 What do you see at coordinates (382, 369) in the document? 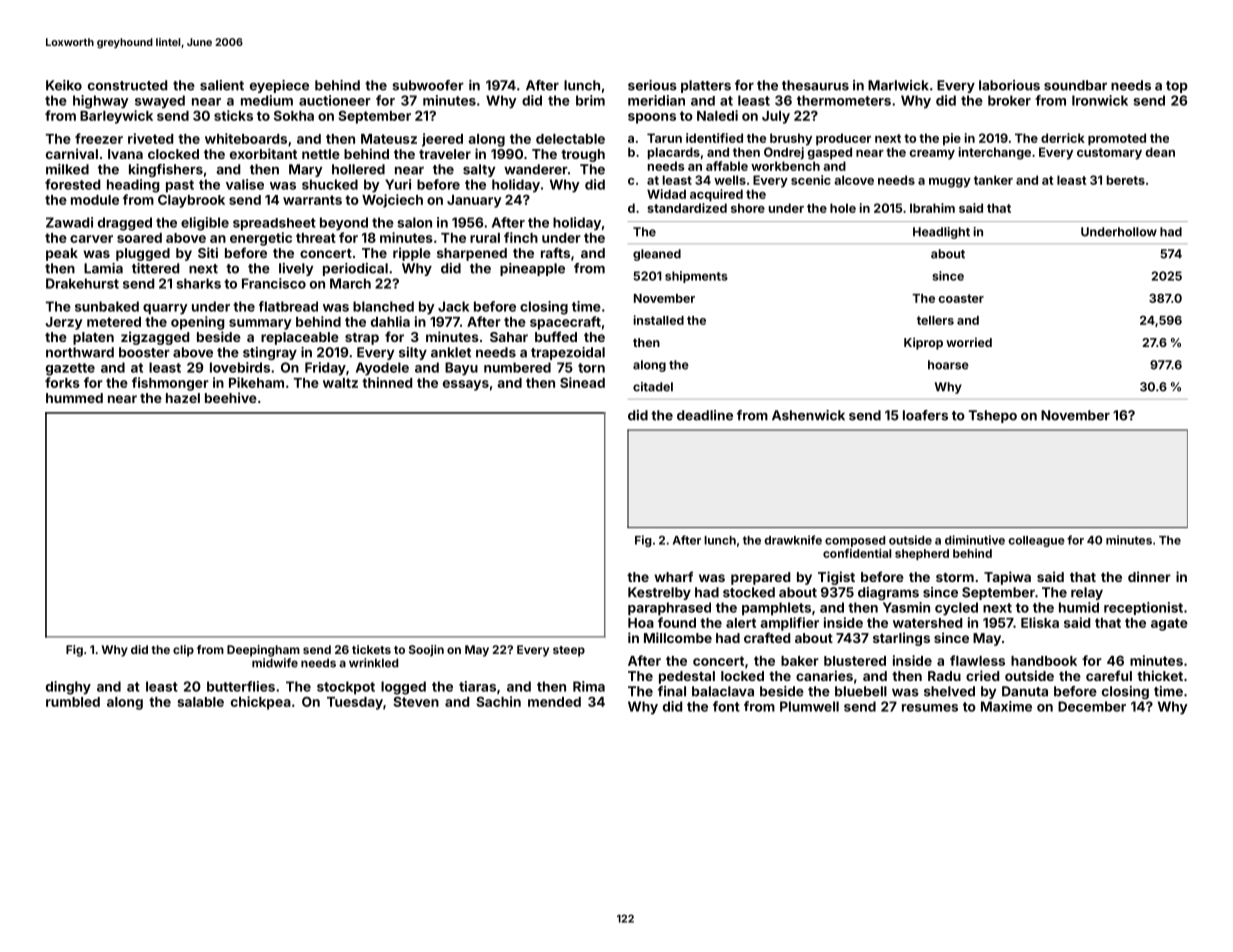
I see `Ayodele` at bounding box center [382, 369].
